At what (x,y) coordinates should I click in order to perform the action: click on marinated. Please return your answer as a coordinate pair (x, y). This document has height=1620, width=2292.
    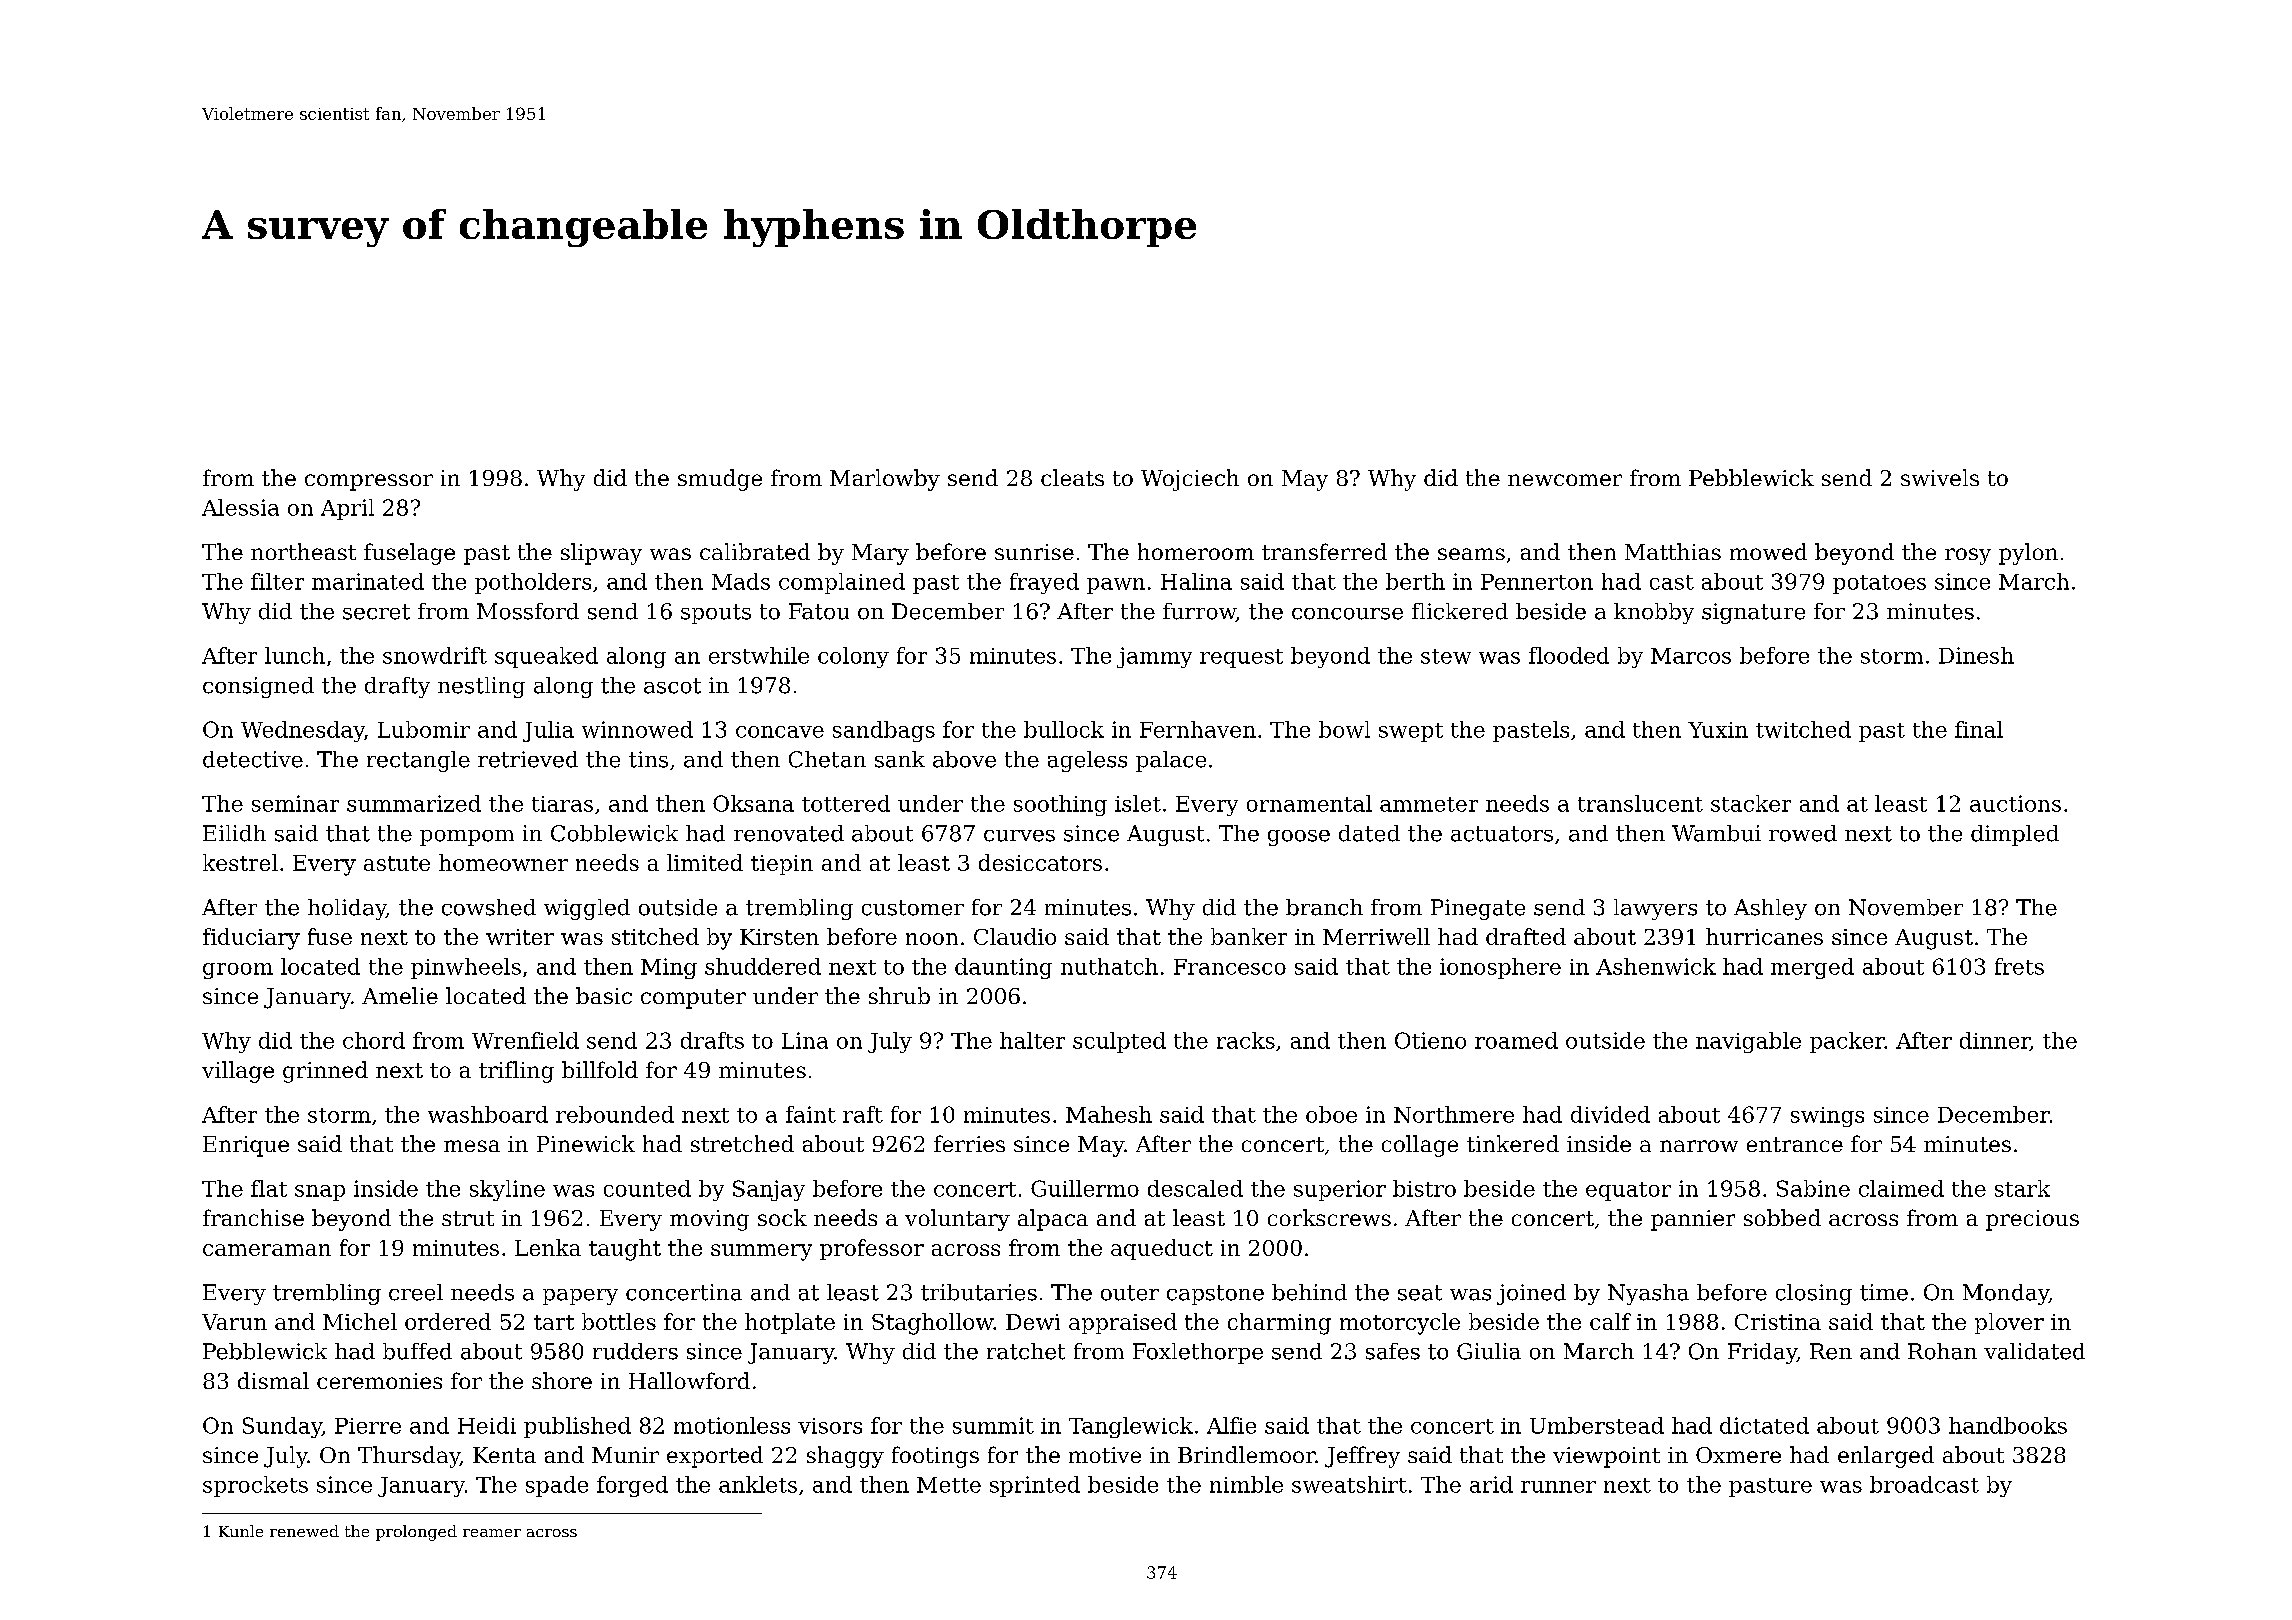
    Looking at the image, I should click on (368, 581).
